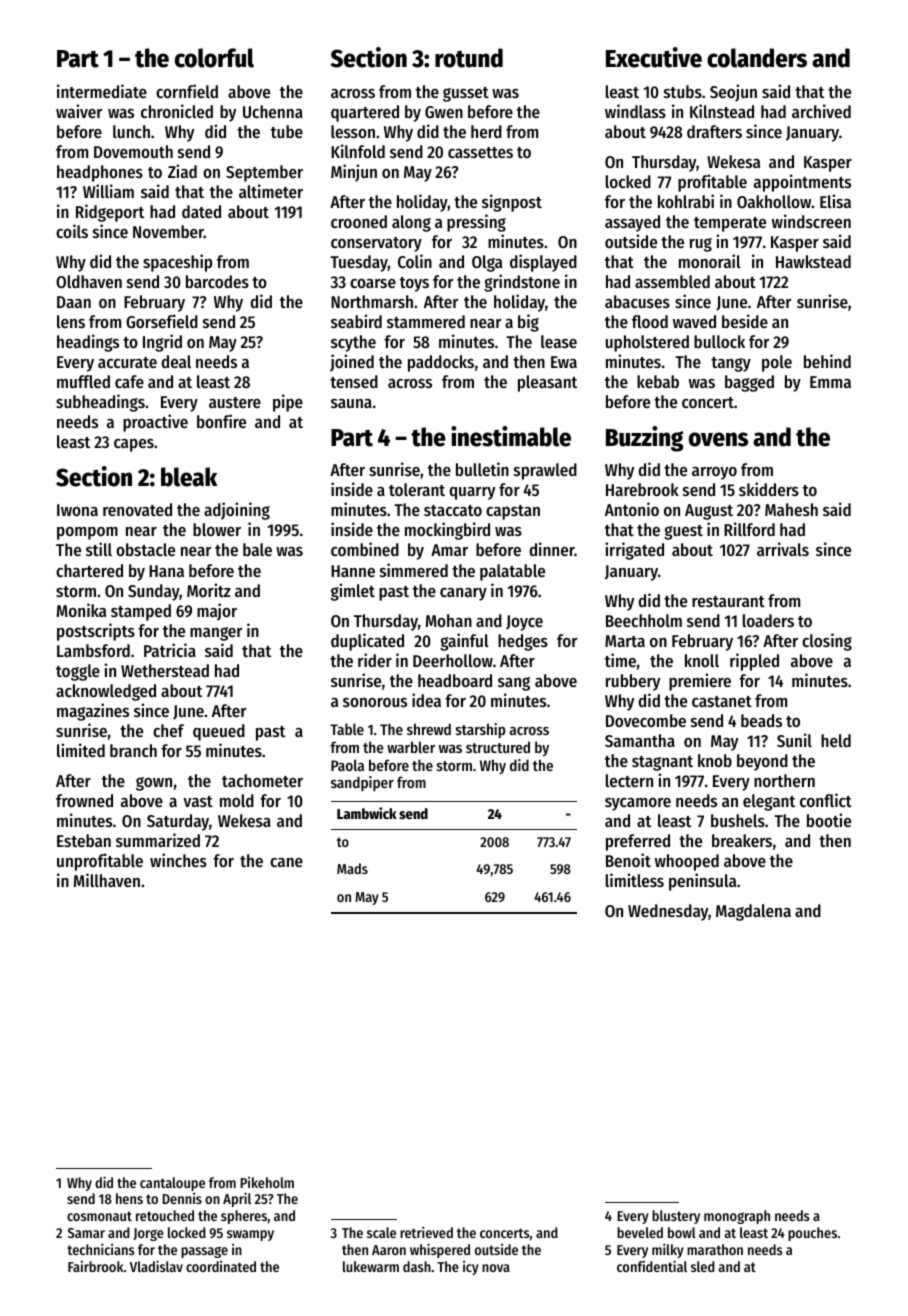 The image size is (908, 1316). What do you see at coordinates (221, 1266) in the document?
I see `coordinated` at bounding box center [221, 1266].
